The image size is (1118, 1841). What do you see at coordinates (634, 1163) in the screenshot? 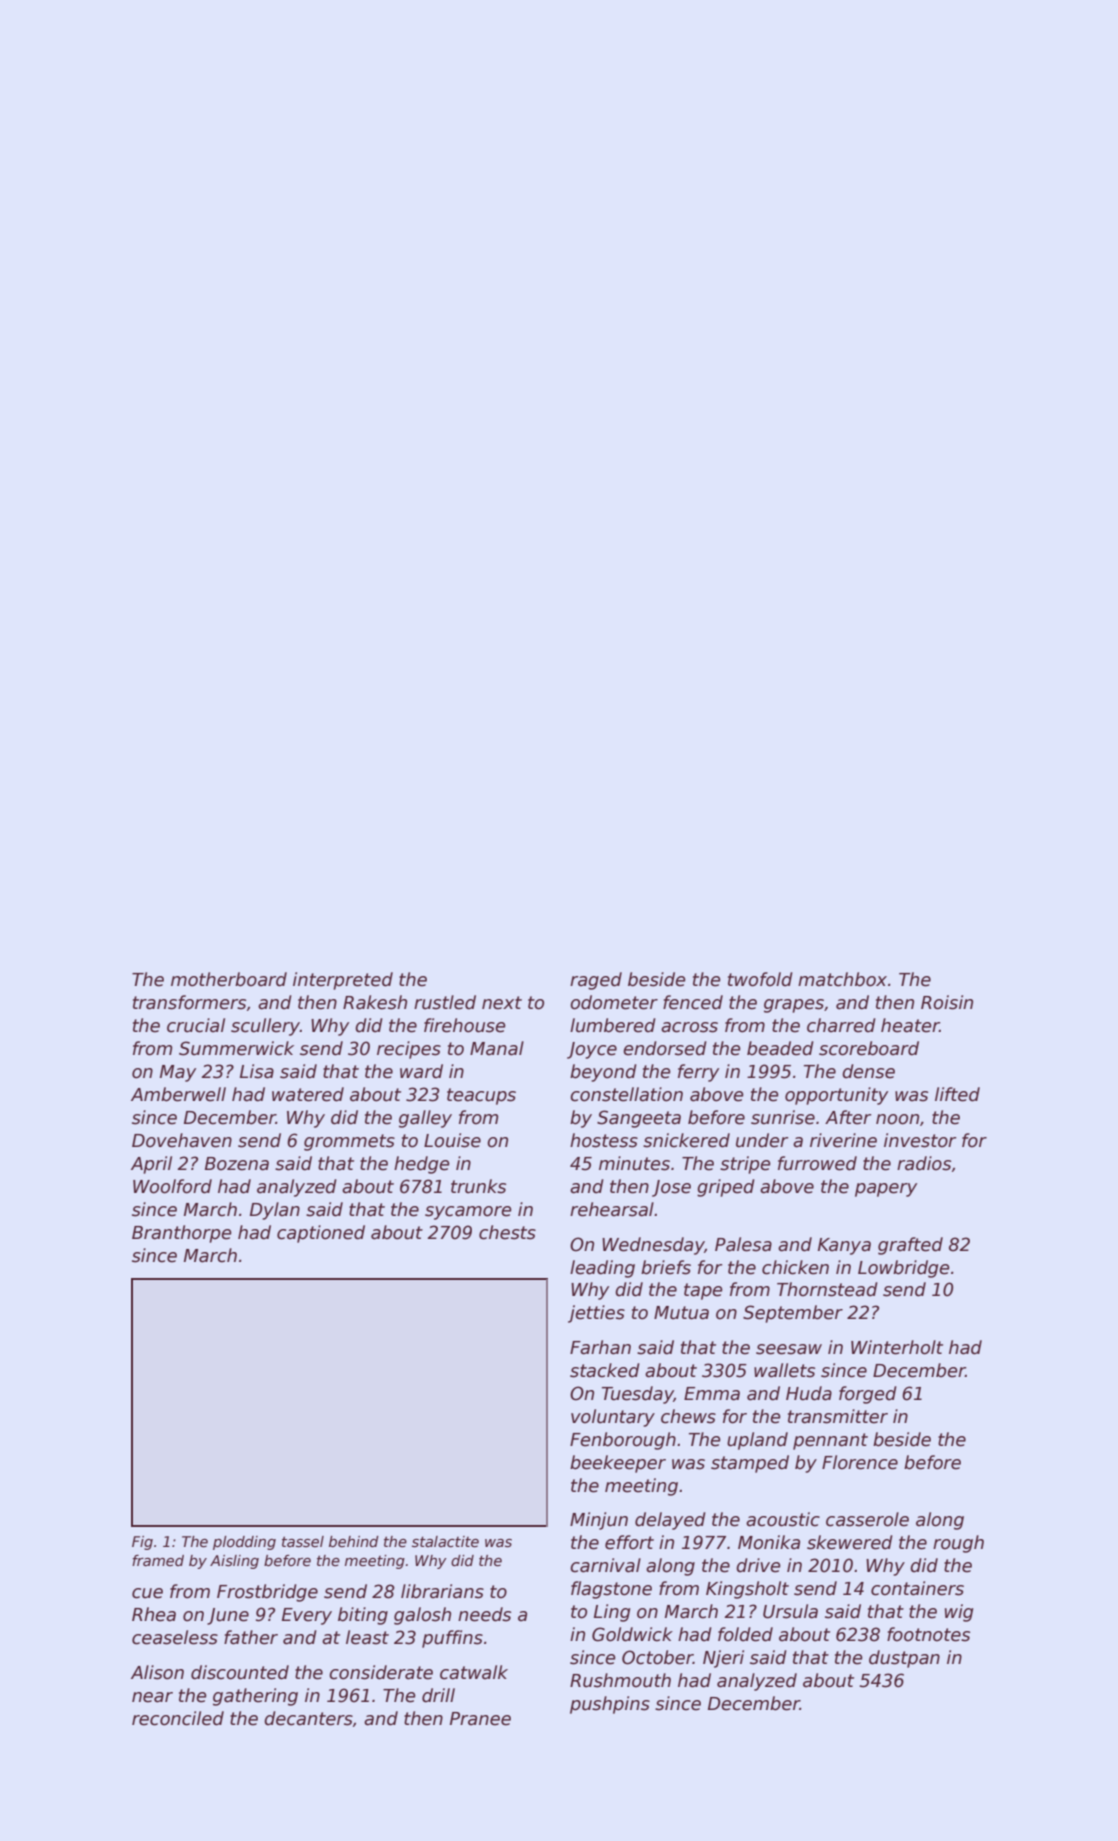
I see `minutes` at bounding box center [634, 1163].
